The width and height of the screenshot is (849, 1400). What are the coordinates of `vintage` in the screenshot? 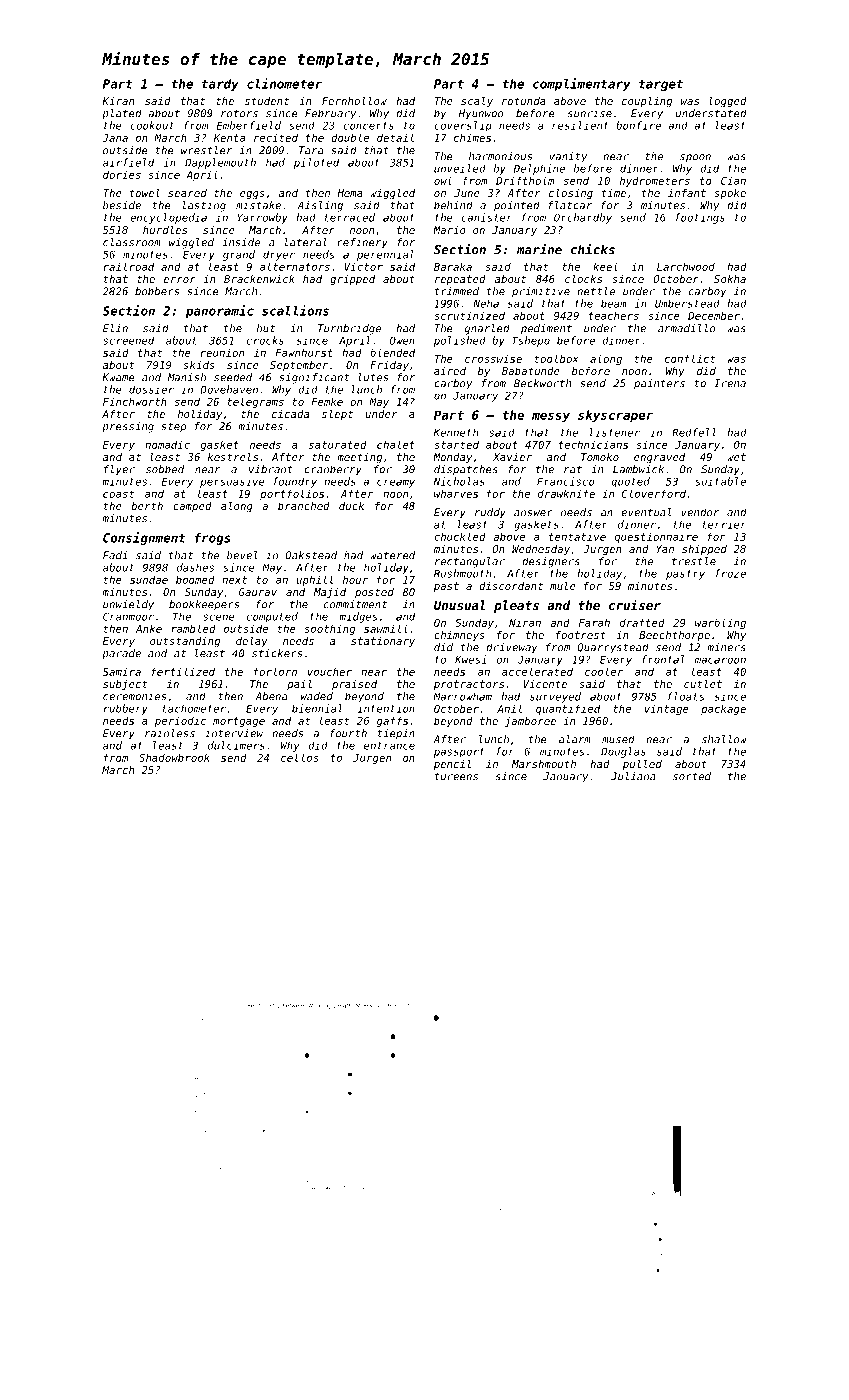 It's located at (667, 709).
